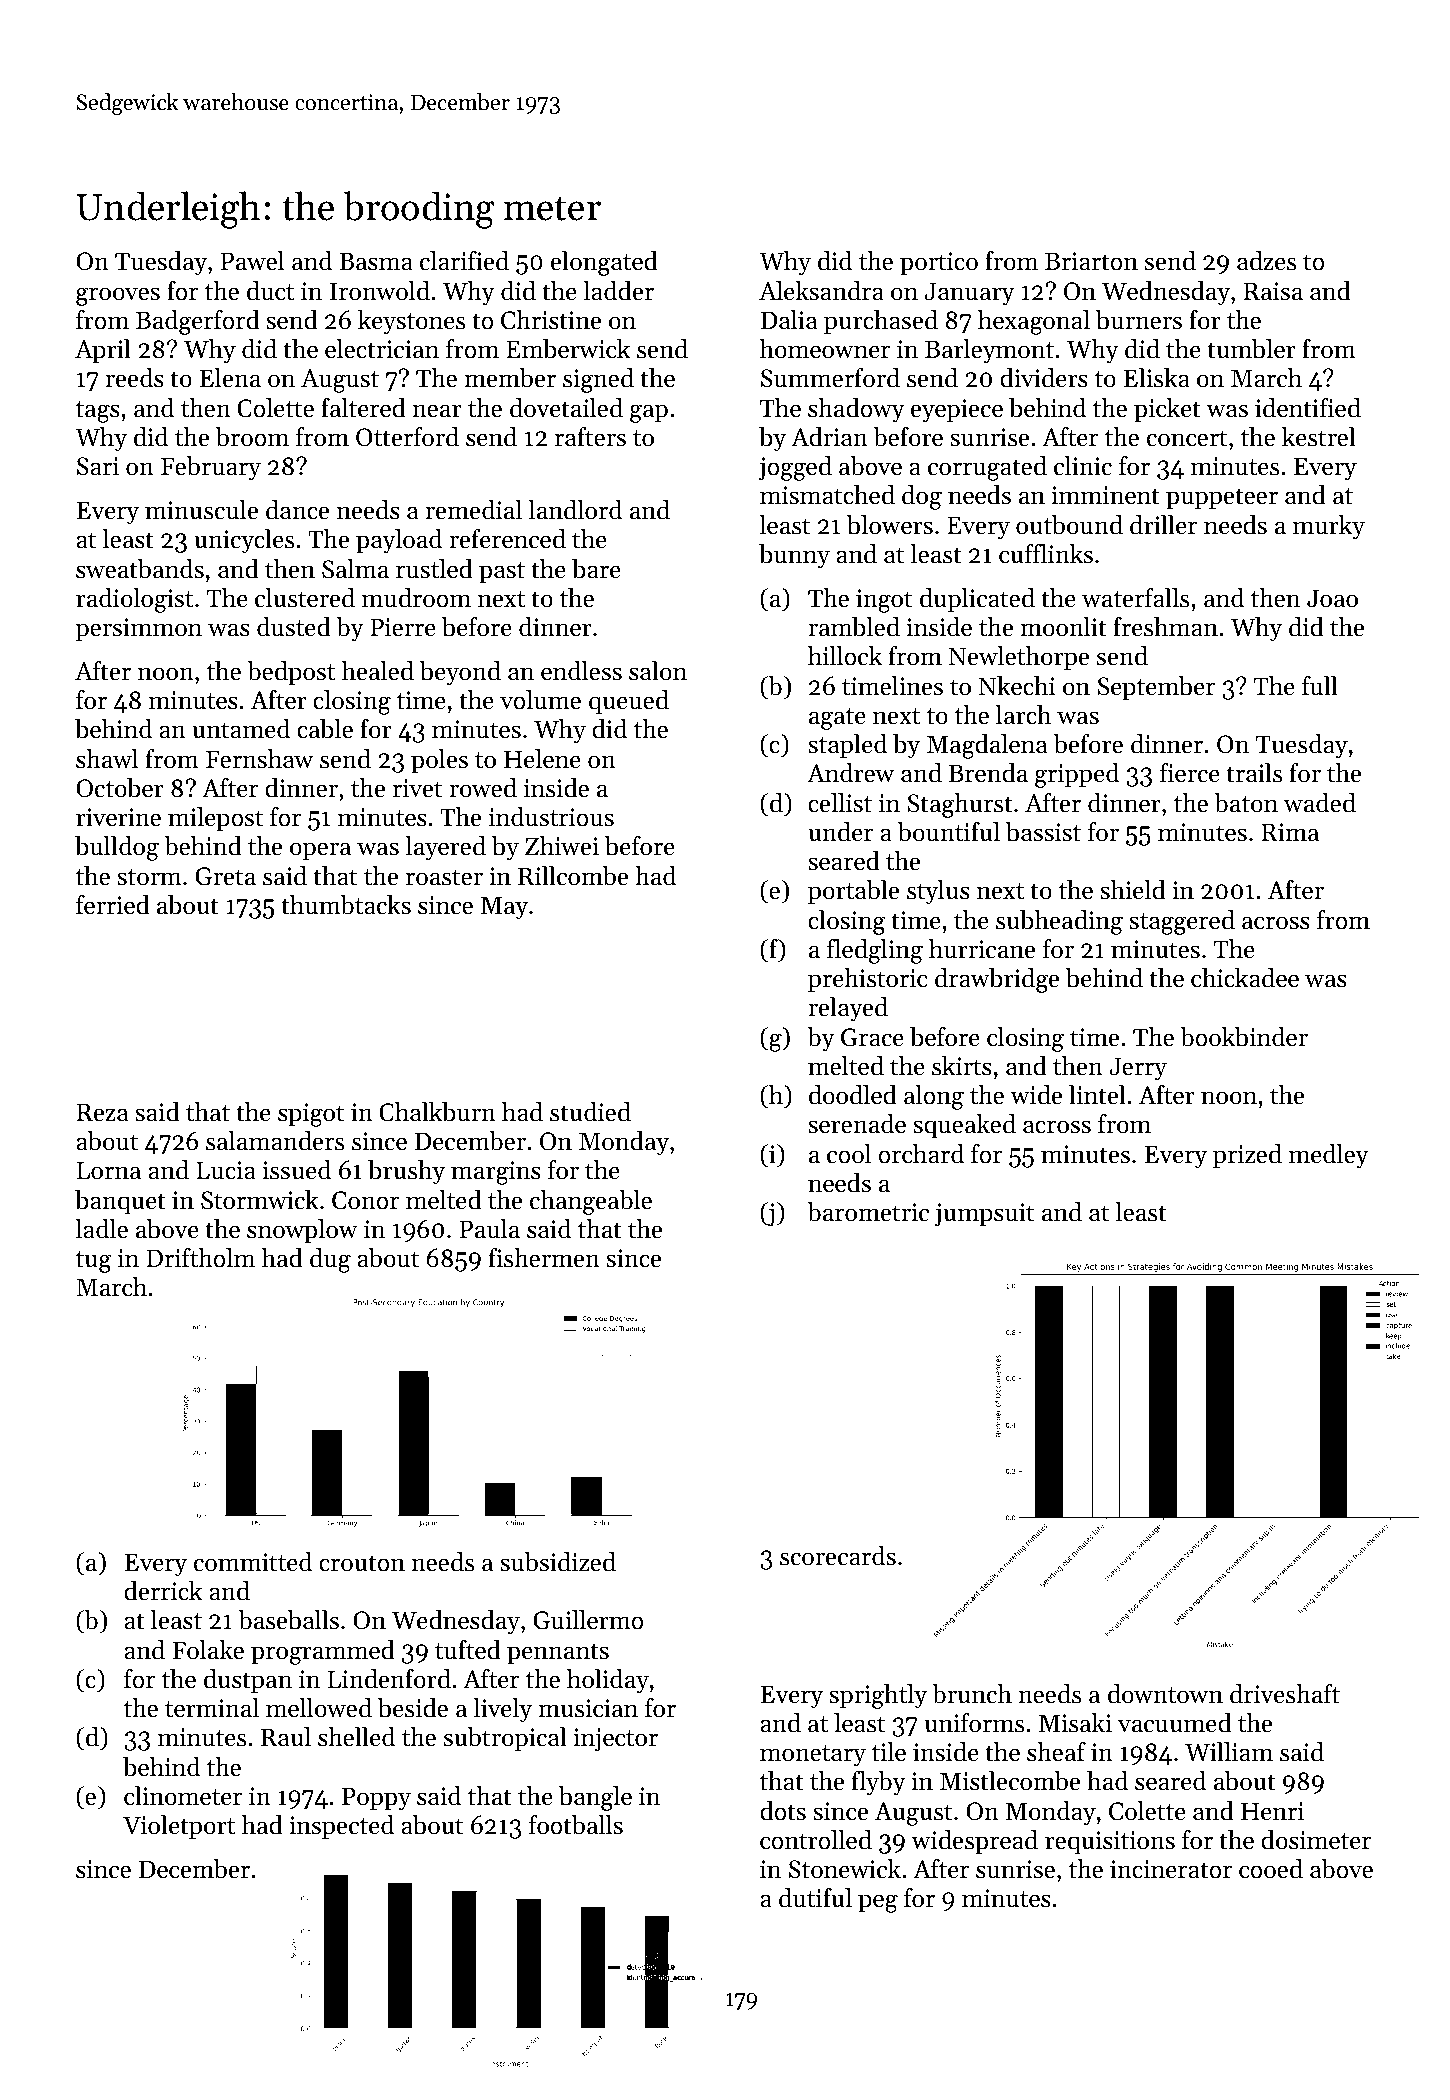 The height and width of the screenshot is (2100, 1450). What do you see at coordinates (376, 261) in the screenshot?
I see `Basma` at bounding box center [376, 261].
